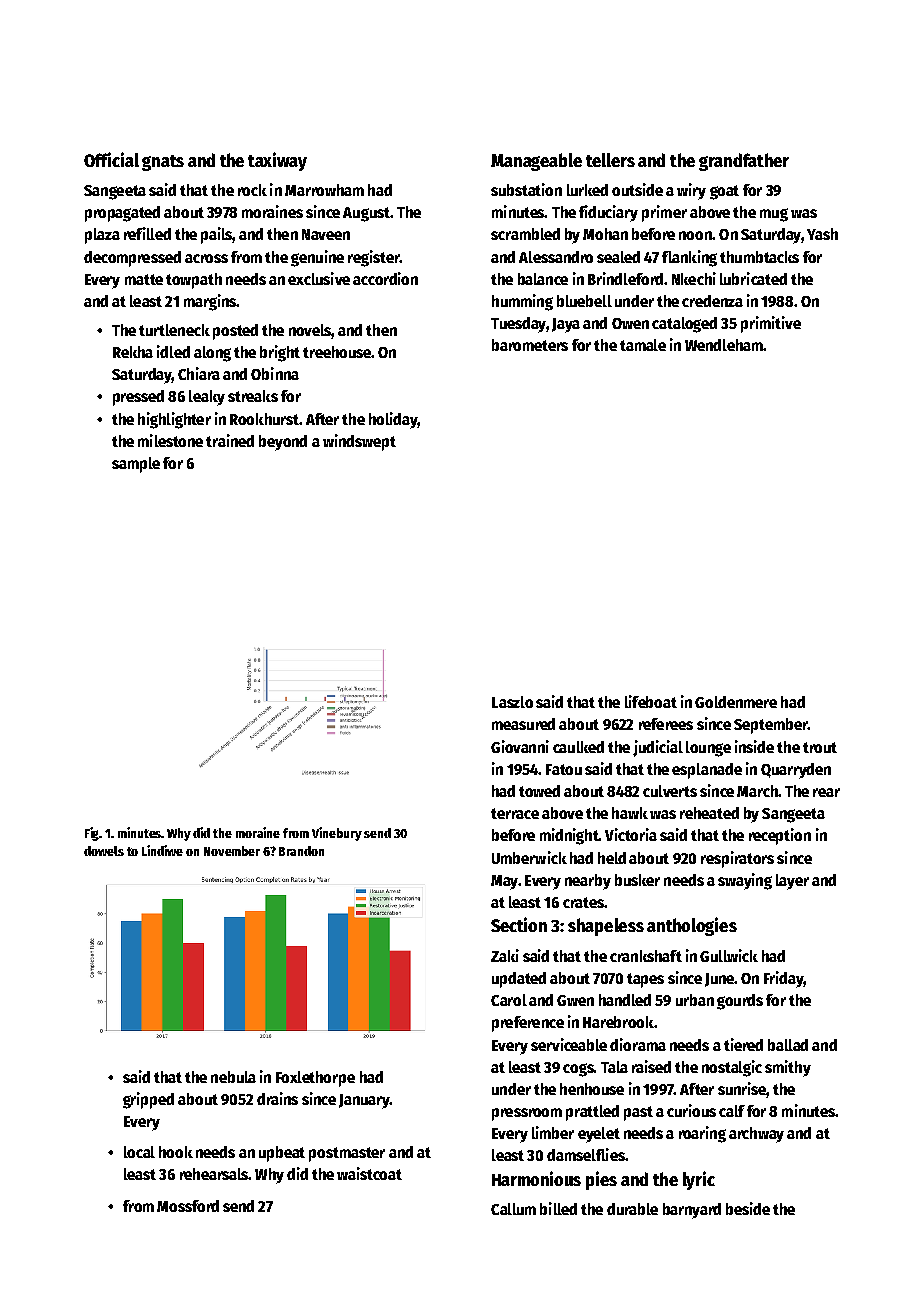 This screenshot has width=924, height=1311. I want to click on primitive, so click(771, 324).
